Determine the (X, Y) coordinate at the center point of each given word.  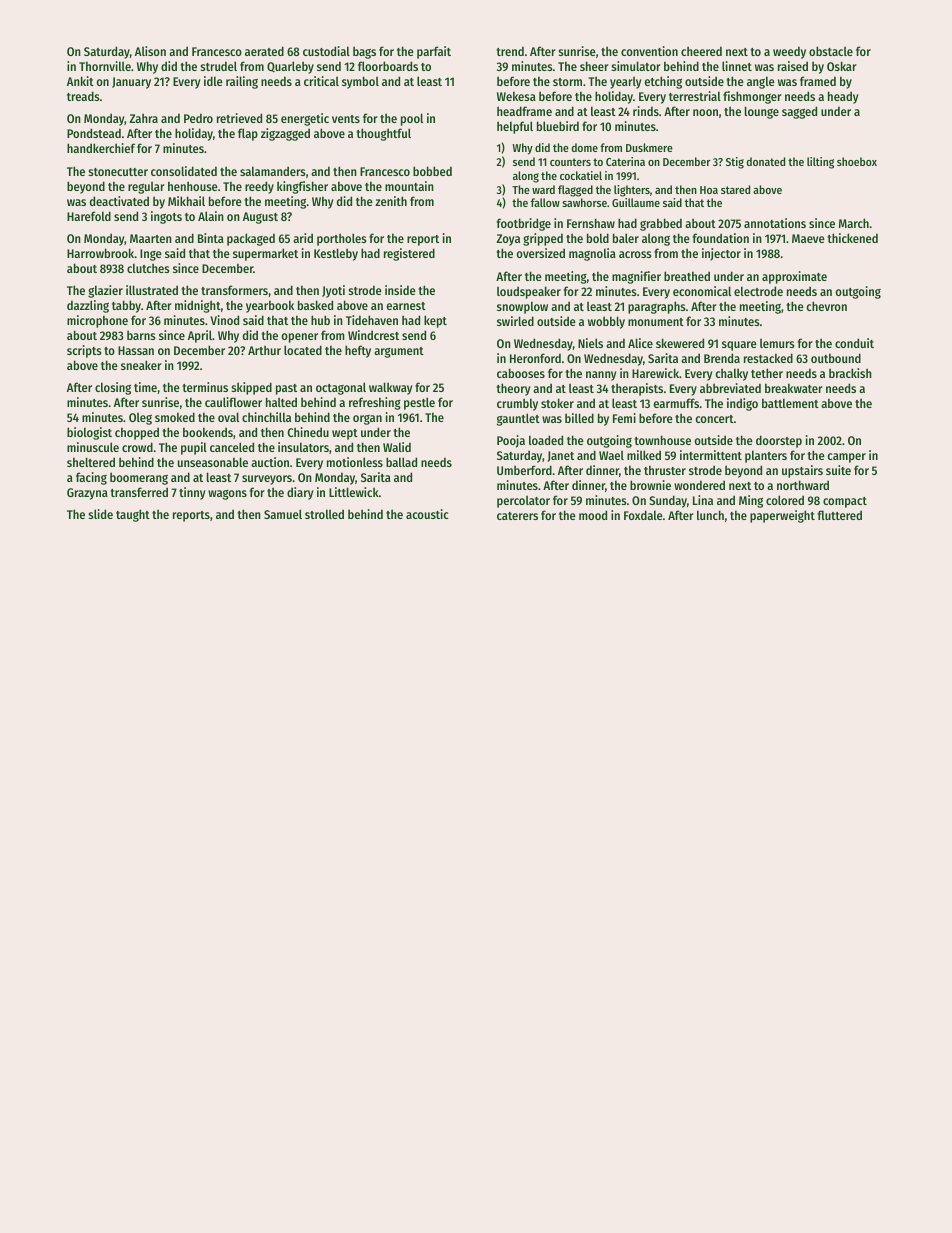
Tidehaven (372, 320)
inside (400, 290)
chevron (826, 306)
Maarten (151, 238)
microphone (97, 321)
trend (510, 51)
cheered (701, 51)
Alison (150, 51)
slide (100, 514)
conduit (854, 343)
